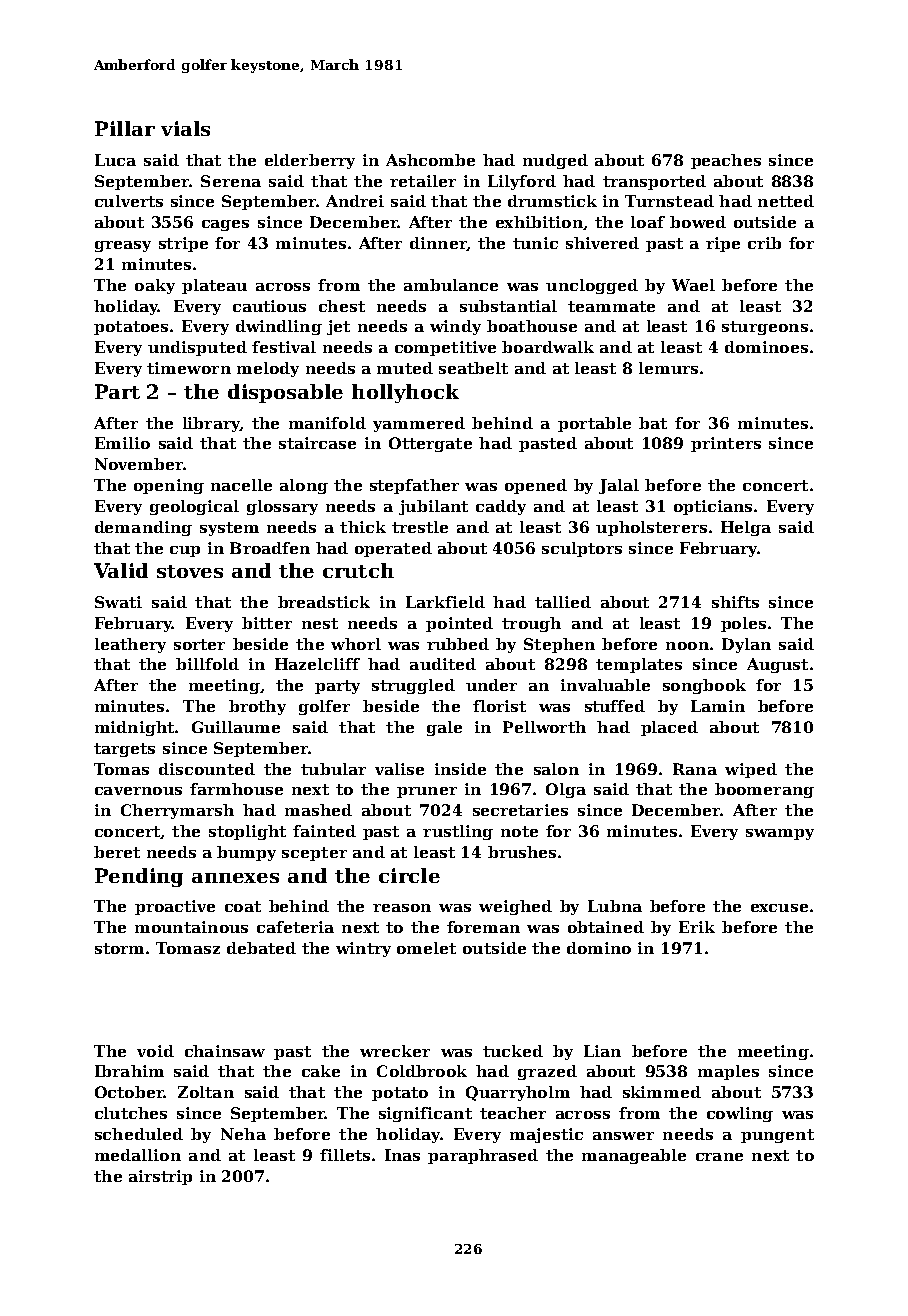 This page has height=1316, width=908. What do you see at coordinates (746, 528) in the page?
I see `Helga` at bounding box center [746, 528].
